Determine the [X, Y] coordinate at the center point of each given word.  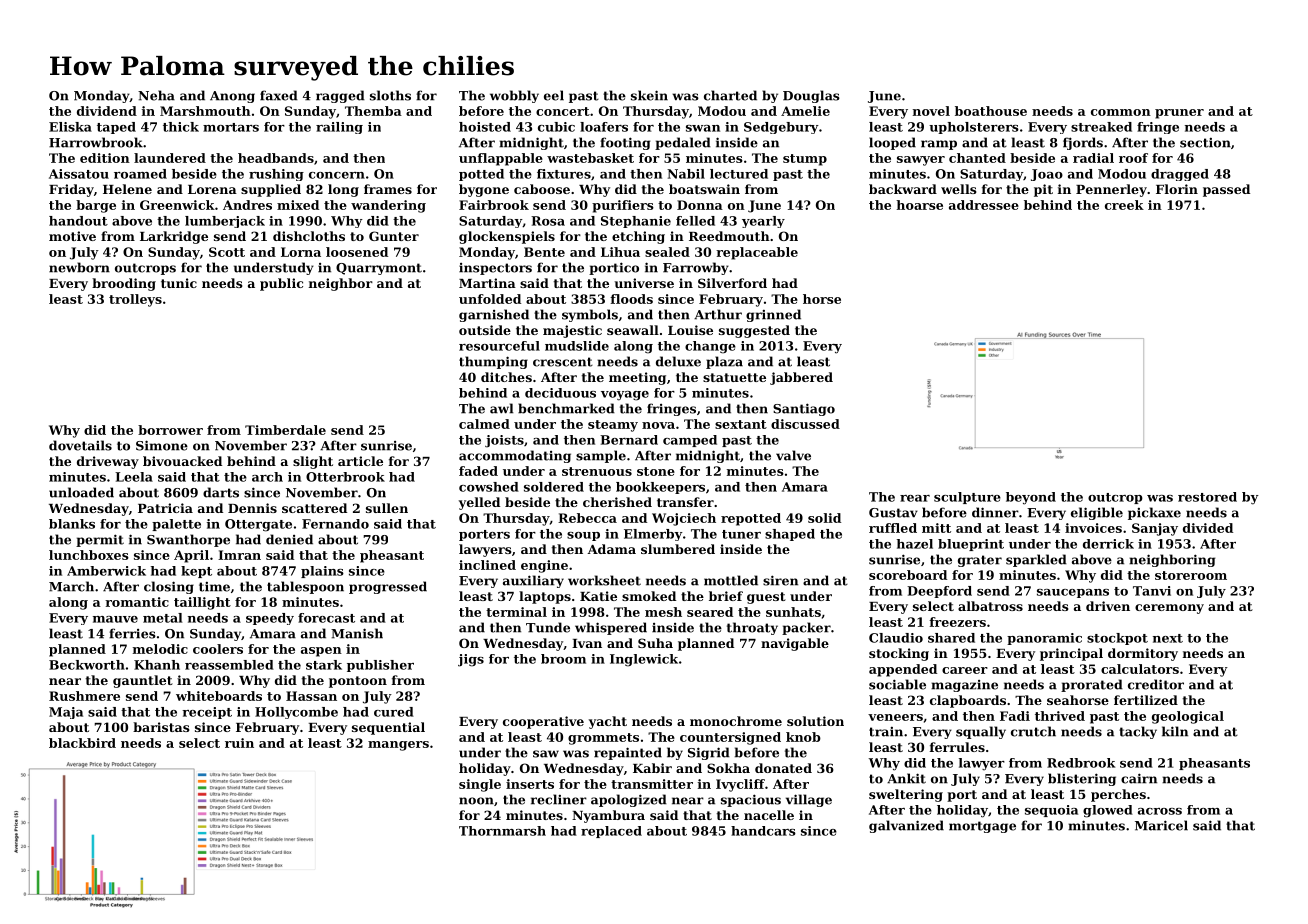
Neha [156, 95]
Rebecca [587, 518]
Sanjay [1155, 529]
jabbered [801, 378]
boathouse [991, 111]
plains [322, 572]
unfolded [490, 299]
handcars [763, 831]
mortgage [982, 827]
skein [649, 95]
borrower [170, 430]
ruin [239, 743]
